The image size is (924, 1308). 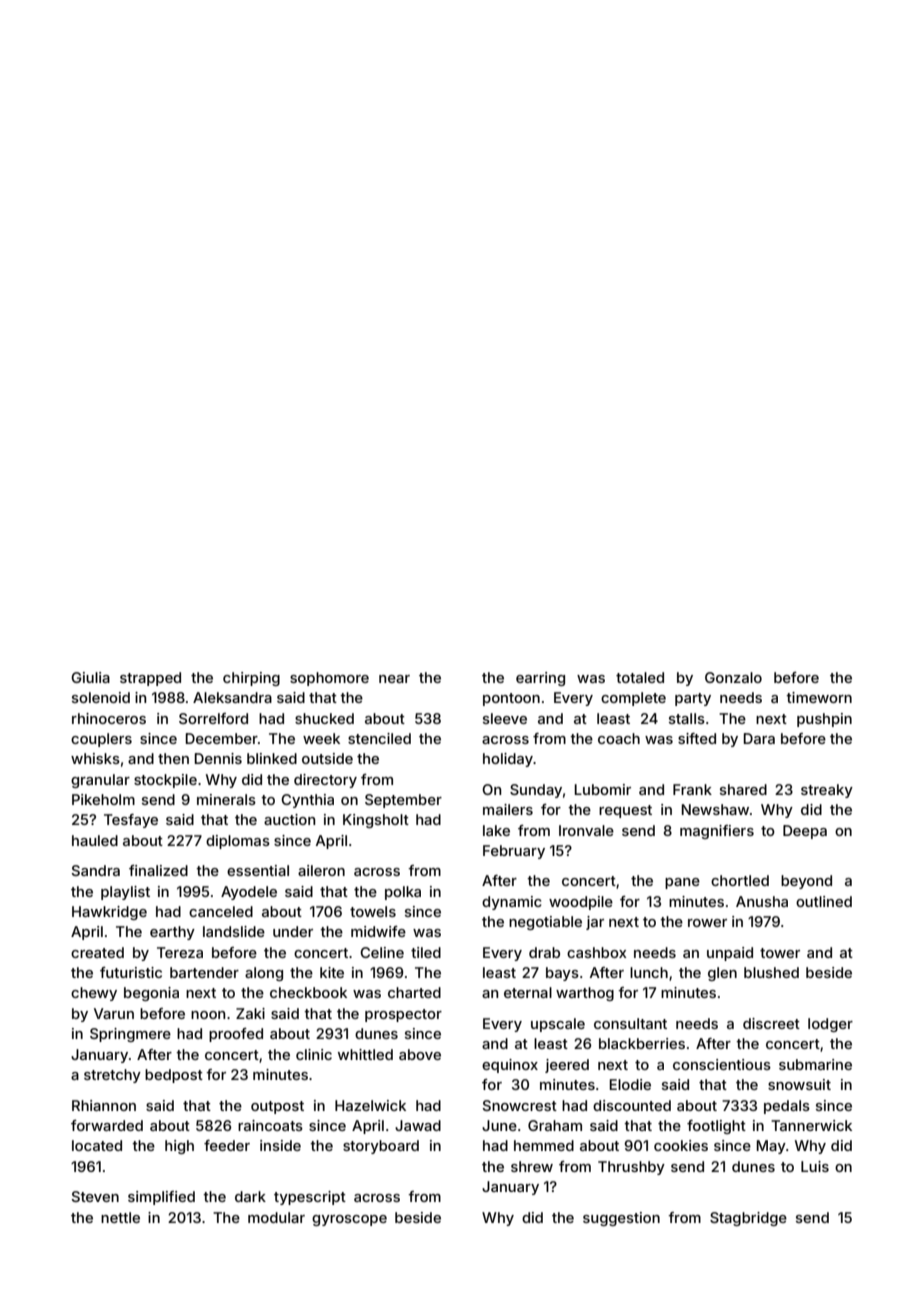 I want to click on towels, so click(x=373, y=911).
